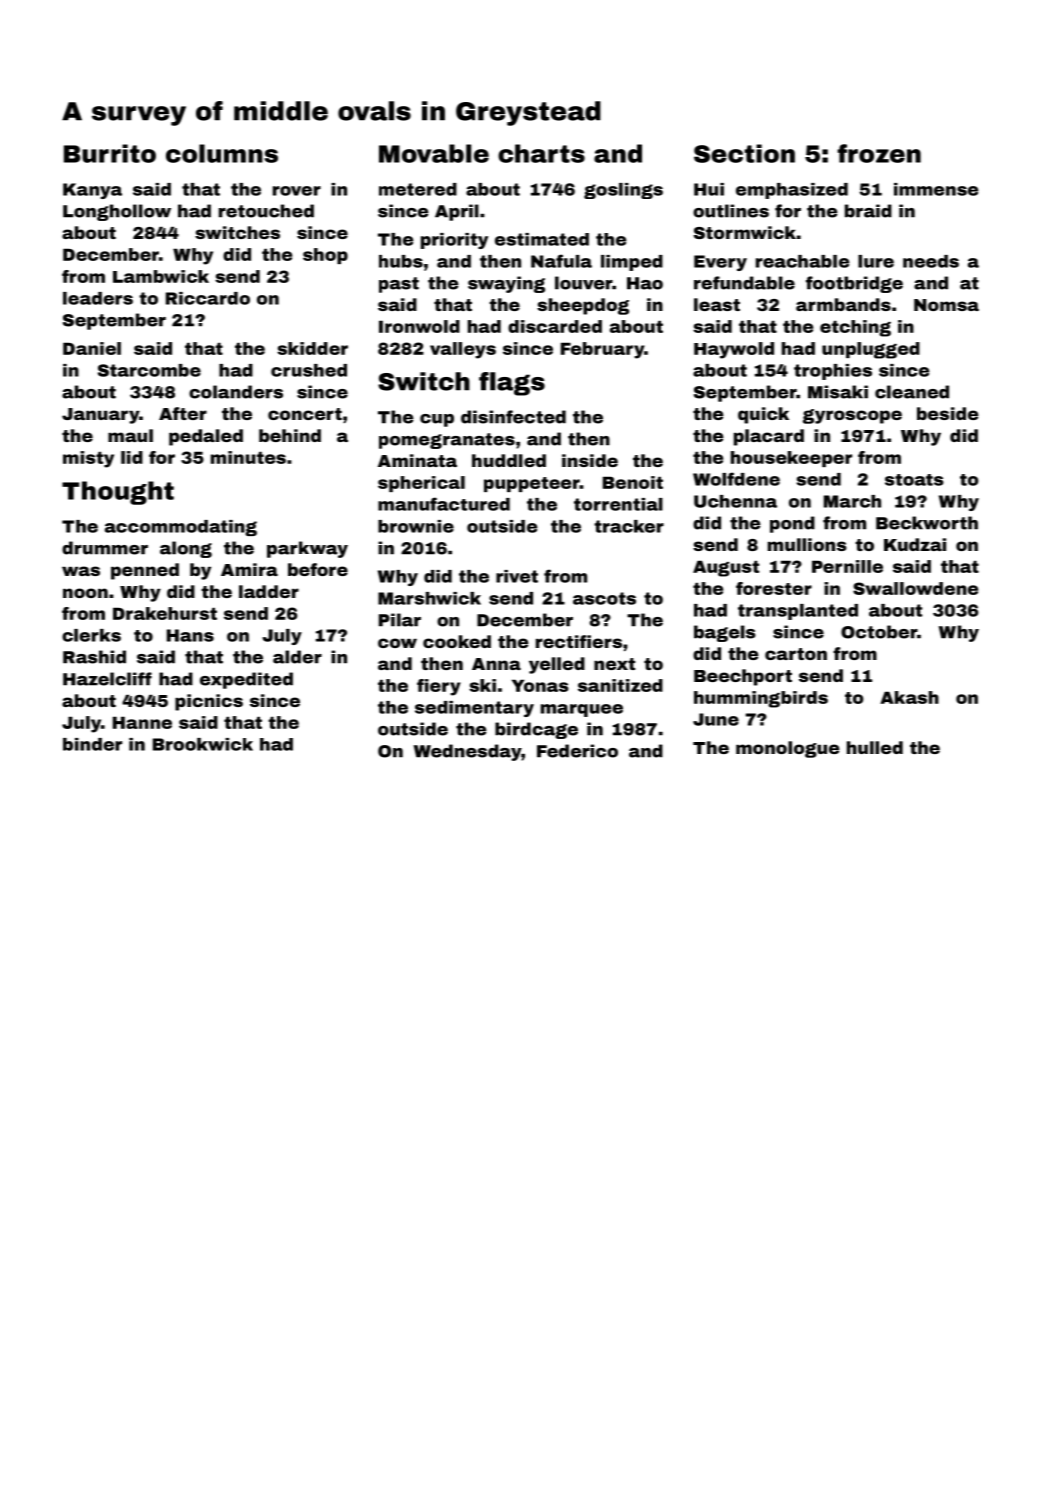 Image resolution: width=1041 pixels, height=1508 pixels. Describe the element at coordinates (769, 437) in the screenshot. I see `placard` at that location.
